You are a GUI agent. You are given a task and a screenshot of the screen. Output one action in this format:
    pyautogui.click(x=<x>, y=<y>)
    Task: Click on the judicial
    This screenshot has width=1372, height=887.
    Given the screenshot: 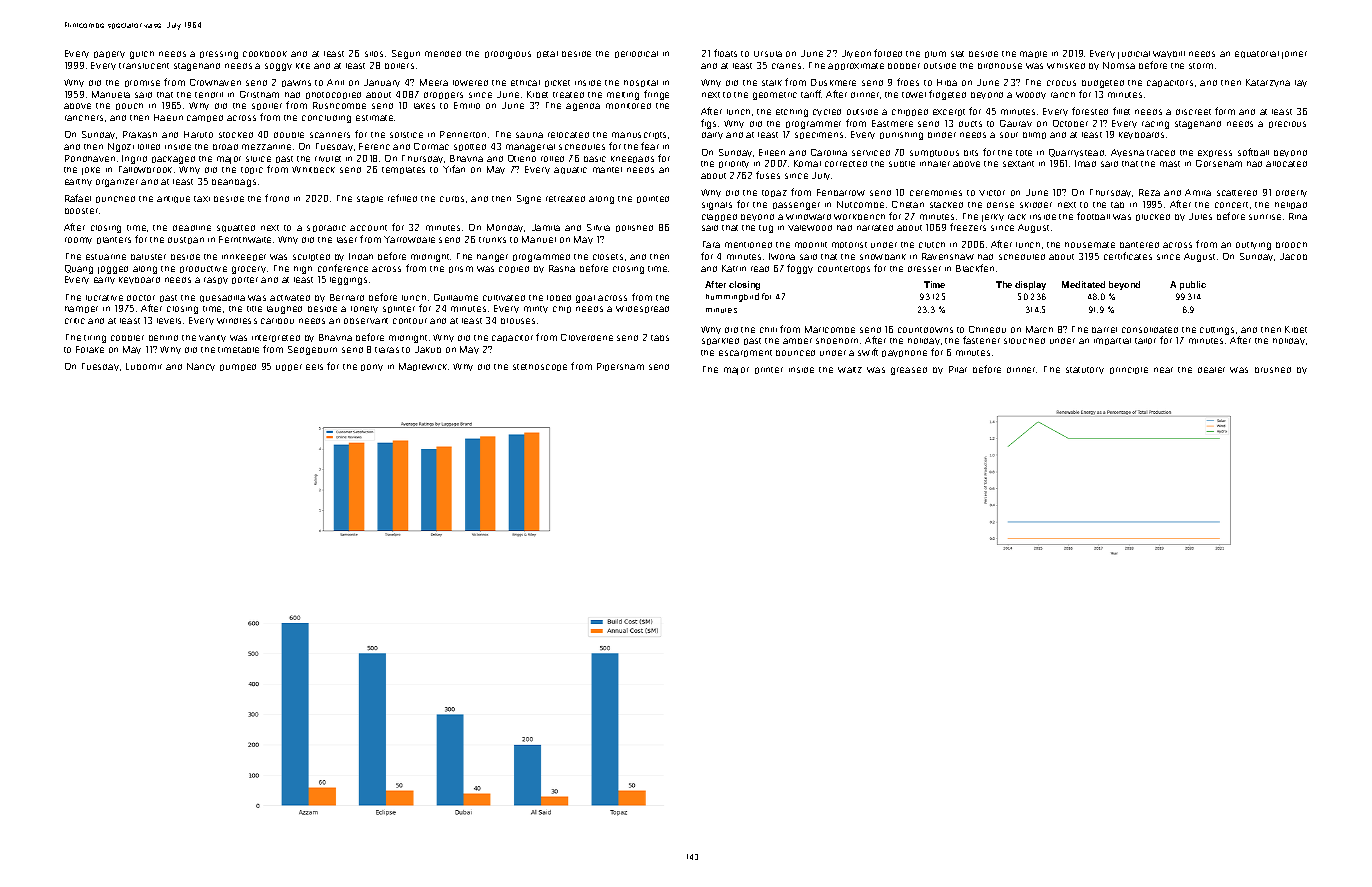 What is the action you would take?
    pyautogui.click(x=1134, y=55)
